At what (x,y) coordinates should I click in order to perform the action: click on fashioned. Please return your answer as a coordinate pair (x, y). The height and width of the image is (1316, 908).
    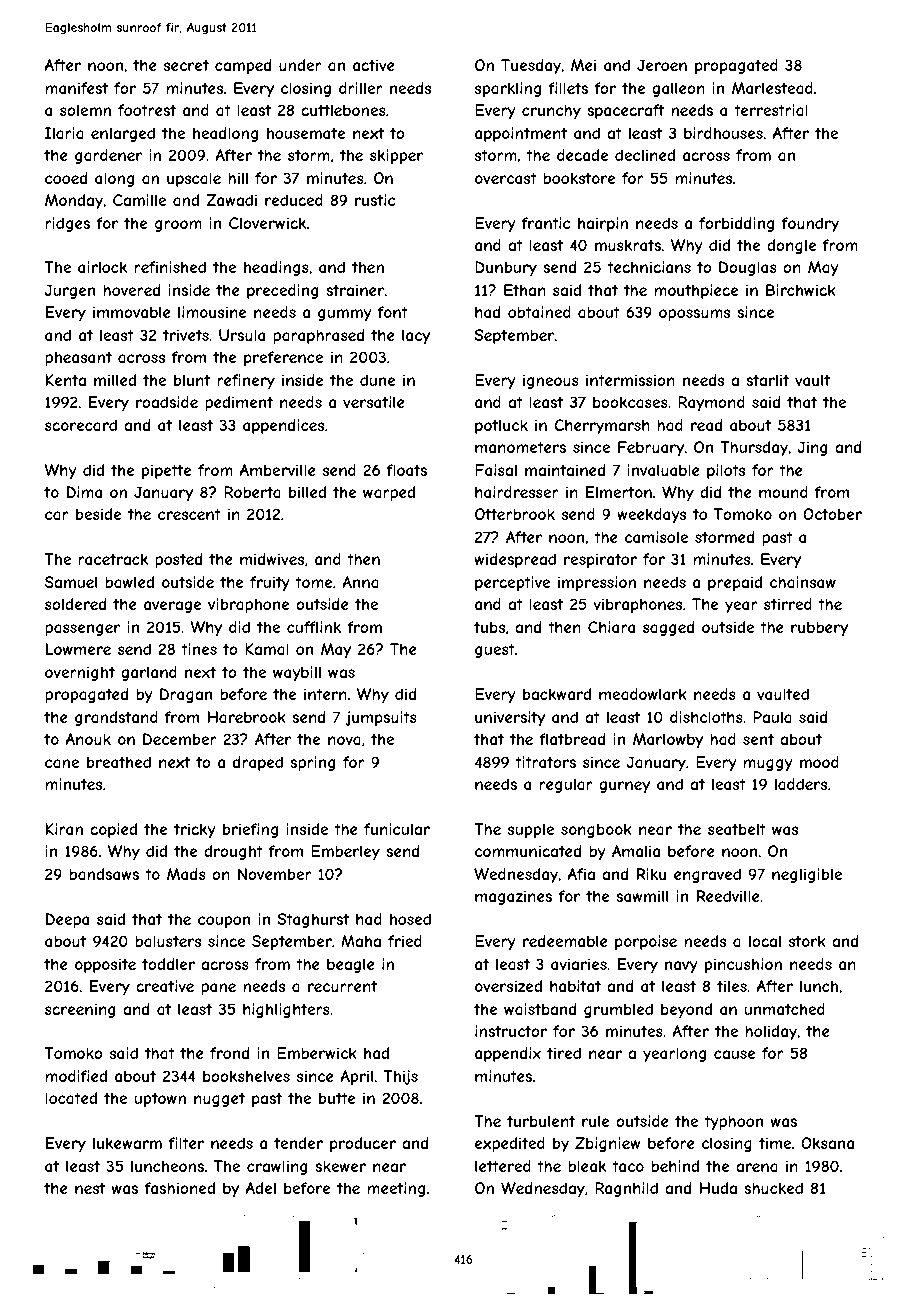
    Looking at the image, I should click on (180, 1188).
